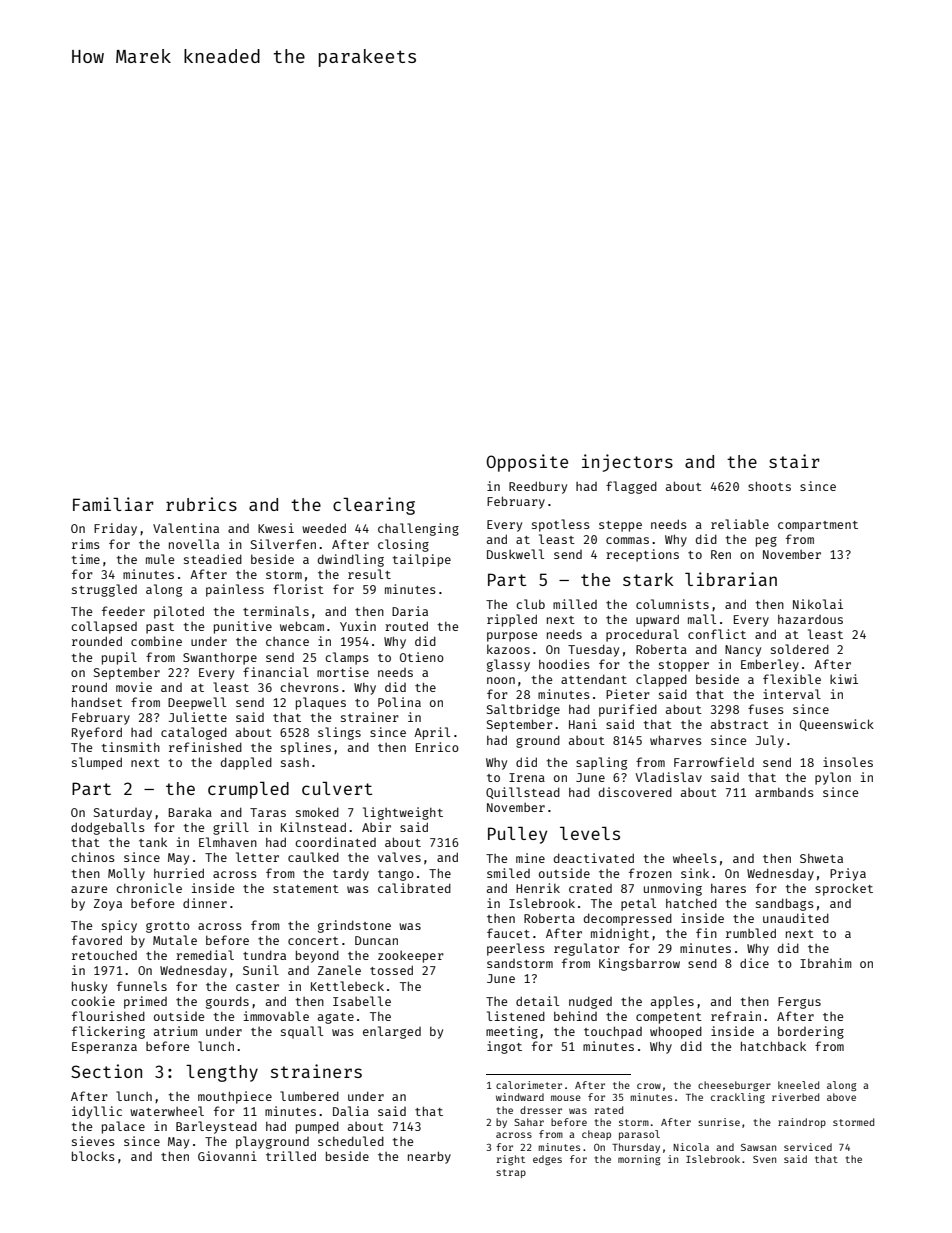 The image size is (952, 1233). What do you see at coordinates (106, 1071) in the image?
I see `Section` at bounding box center [106, 1071].
